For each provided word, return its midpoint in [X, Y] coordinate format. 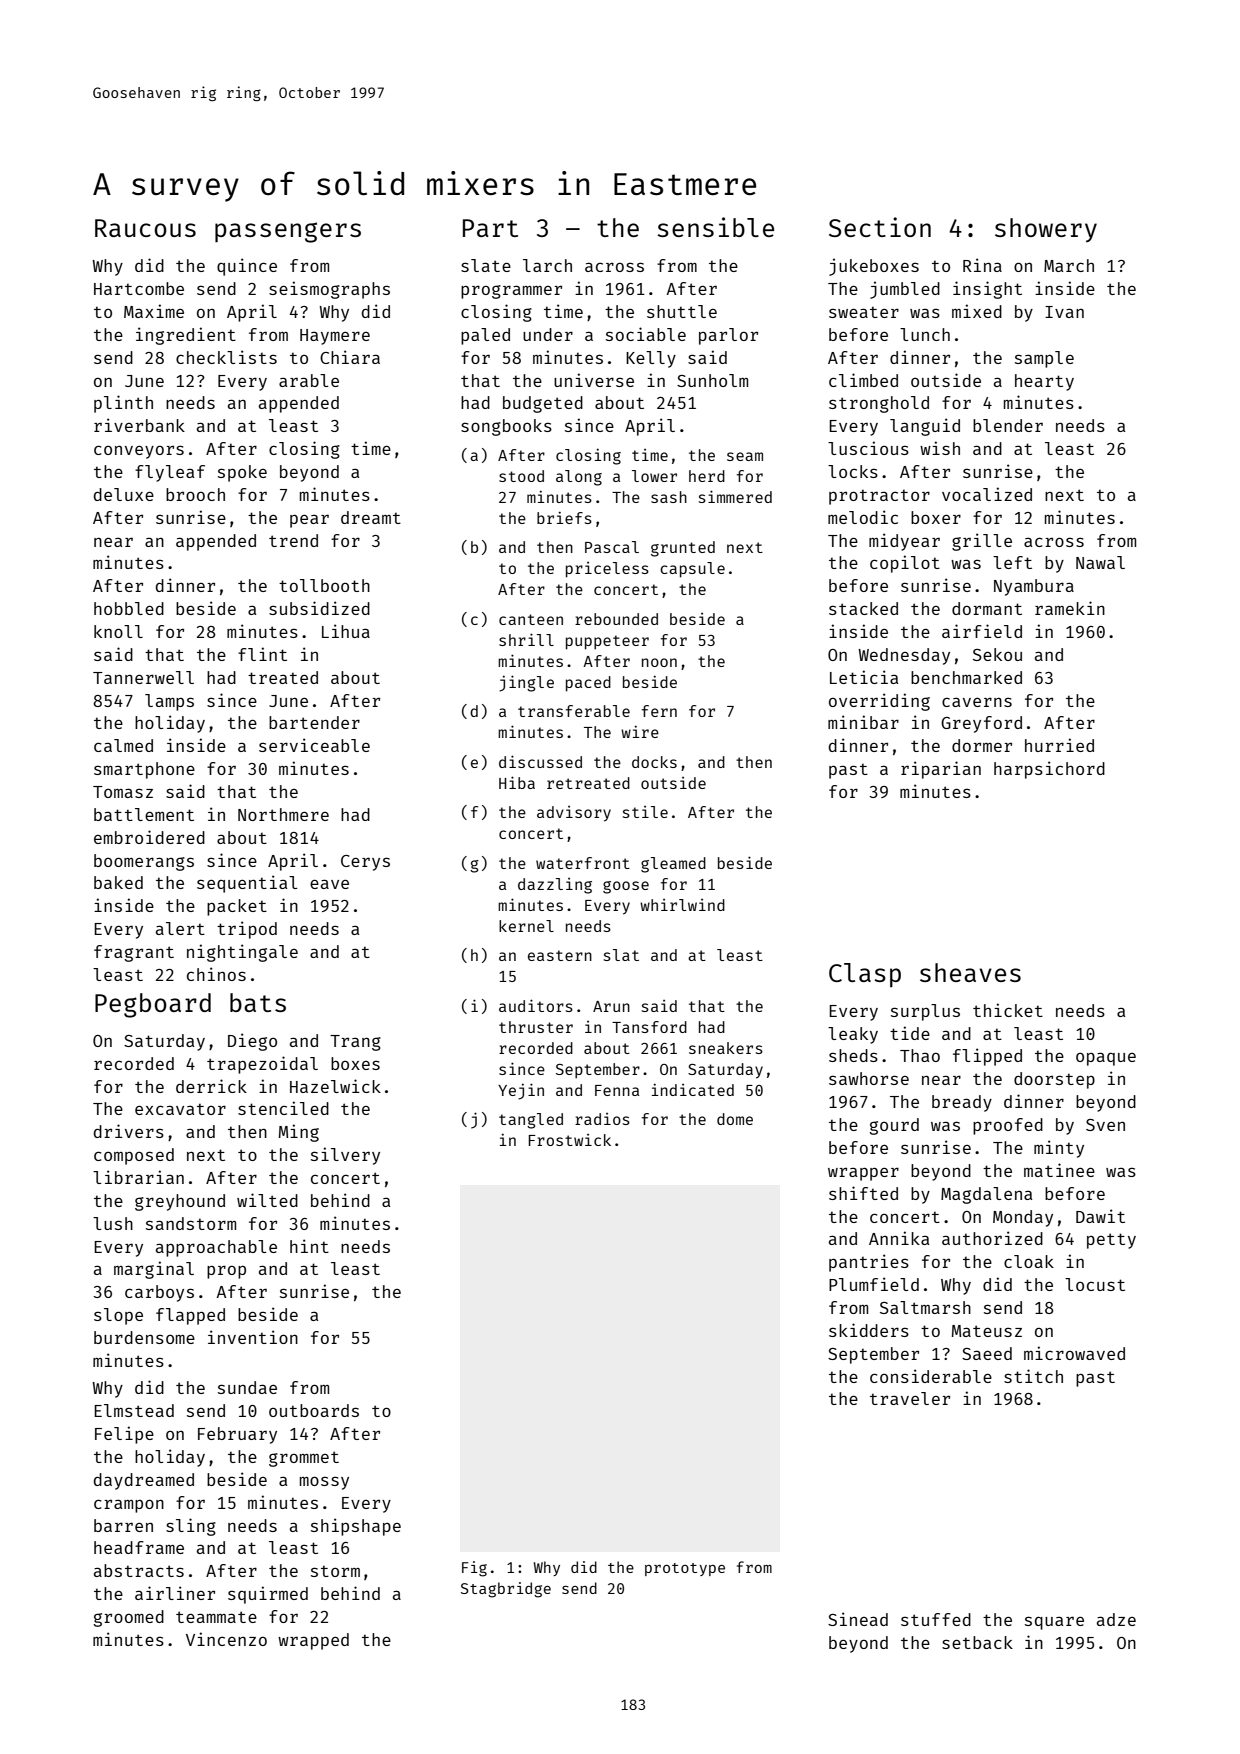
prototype [685, 1569]
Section [880, 227]
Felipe [124, 1435]
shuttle [682, 311]
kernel [526, 926]
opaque [1106, 1059]
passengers [288, 232]
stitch [1033, 1376]
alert [180, 928]
